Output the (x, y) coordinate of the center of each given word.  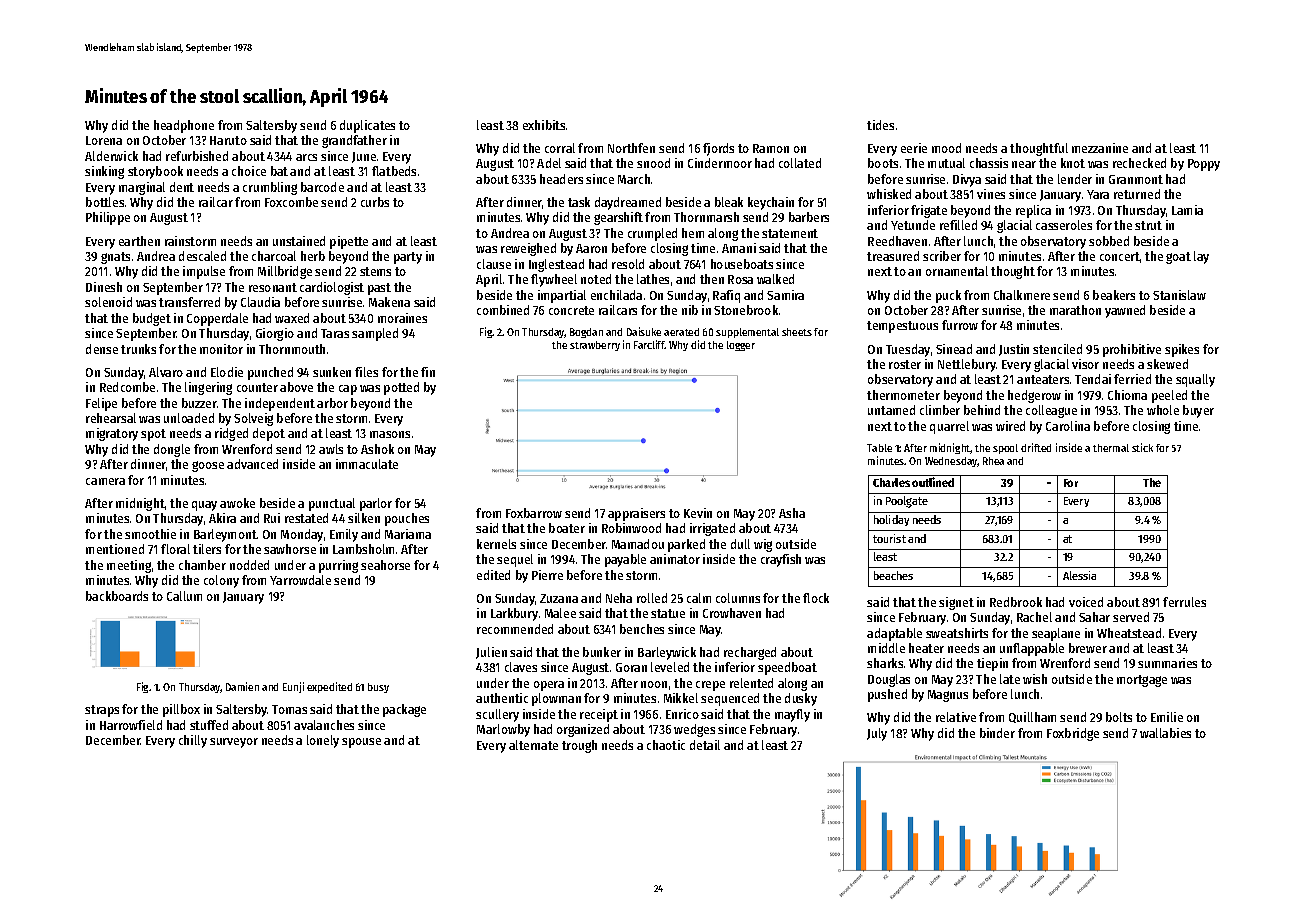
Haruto (228, 140)
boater (567, 528)
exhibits (544, 125)
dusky (801, 699)
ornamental (957, 271)
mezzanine (1100, 148)
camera (105, 481)
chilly (193, 741)
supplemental (747, 333)
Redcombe (127, 387)
